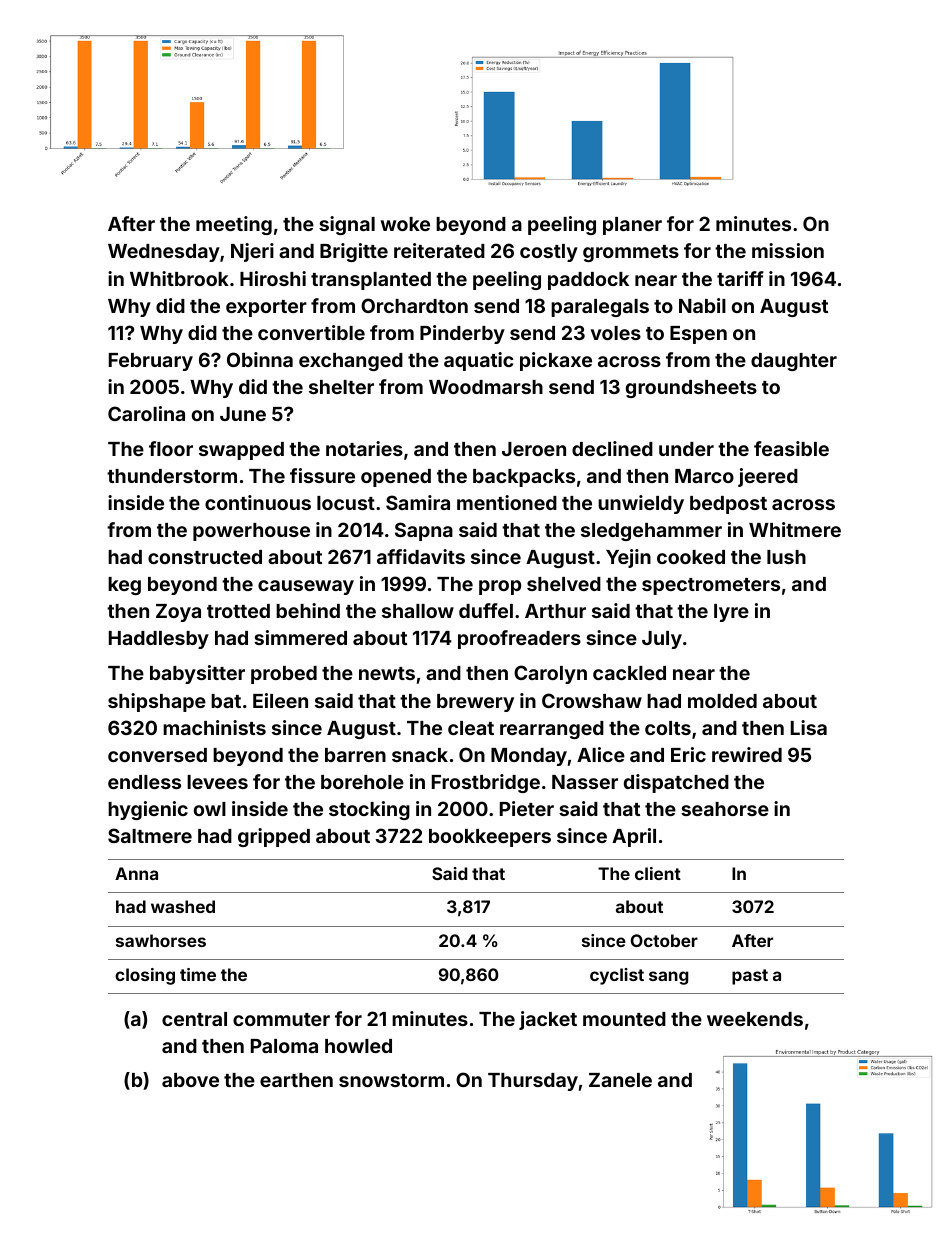 This screenshot has width=952, height=1233. I want to click on unwieldy, so click(641, 504).
